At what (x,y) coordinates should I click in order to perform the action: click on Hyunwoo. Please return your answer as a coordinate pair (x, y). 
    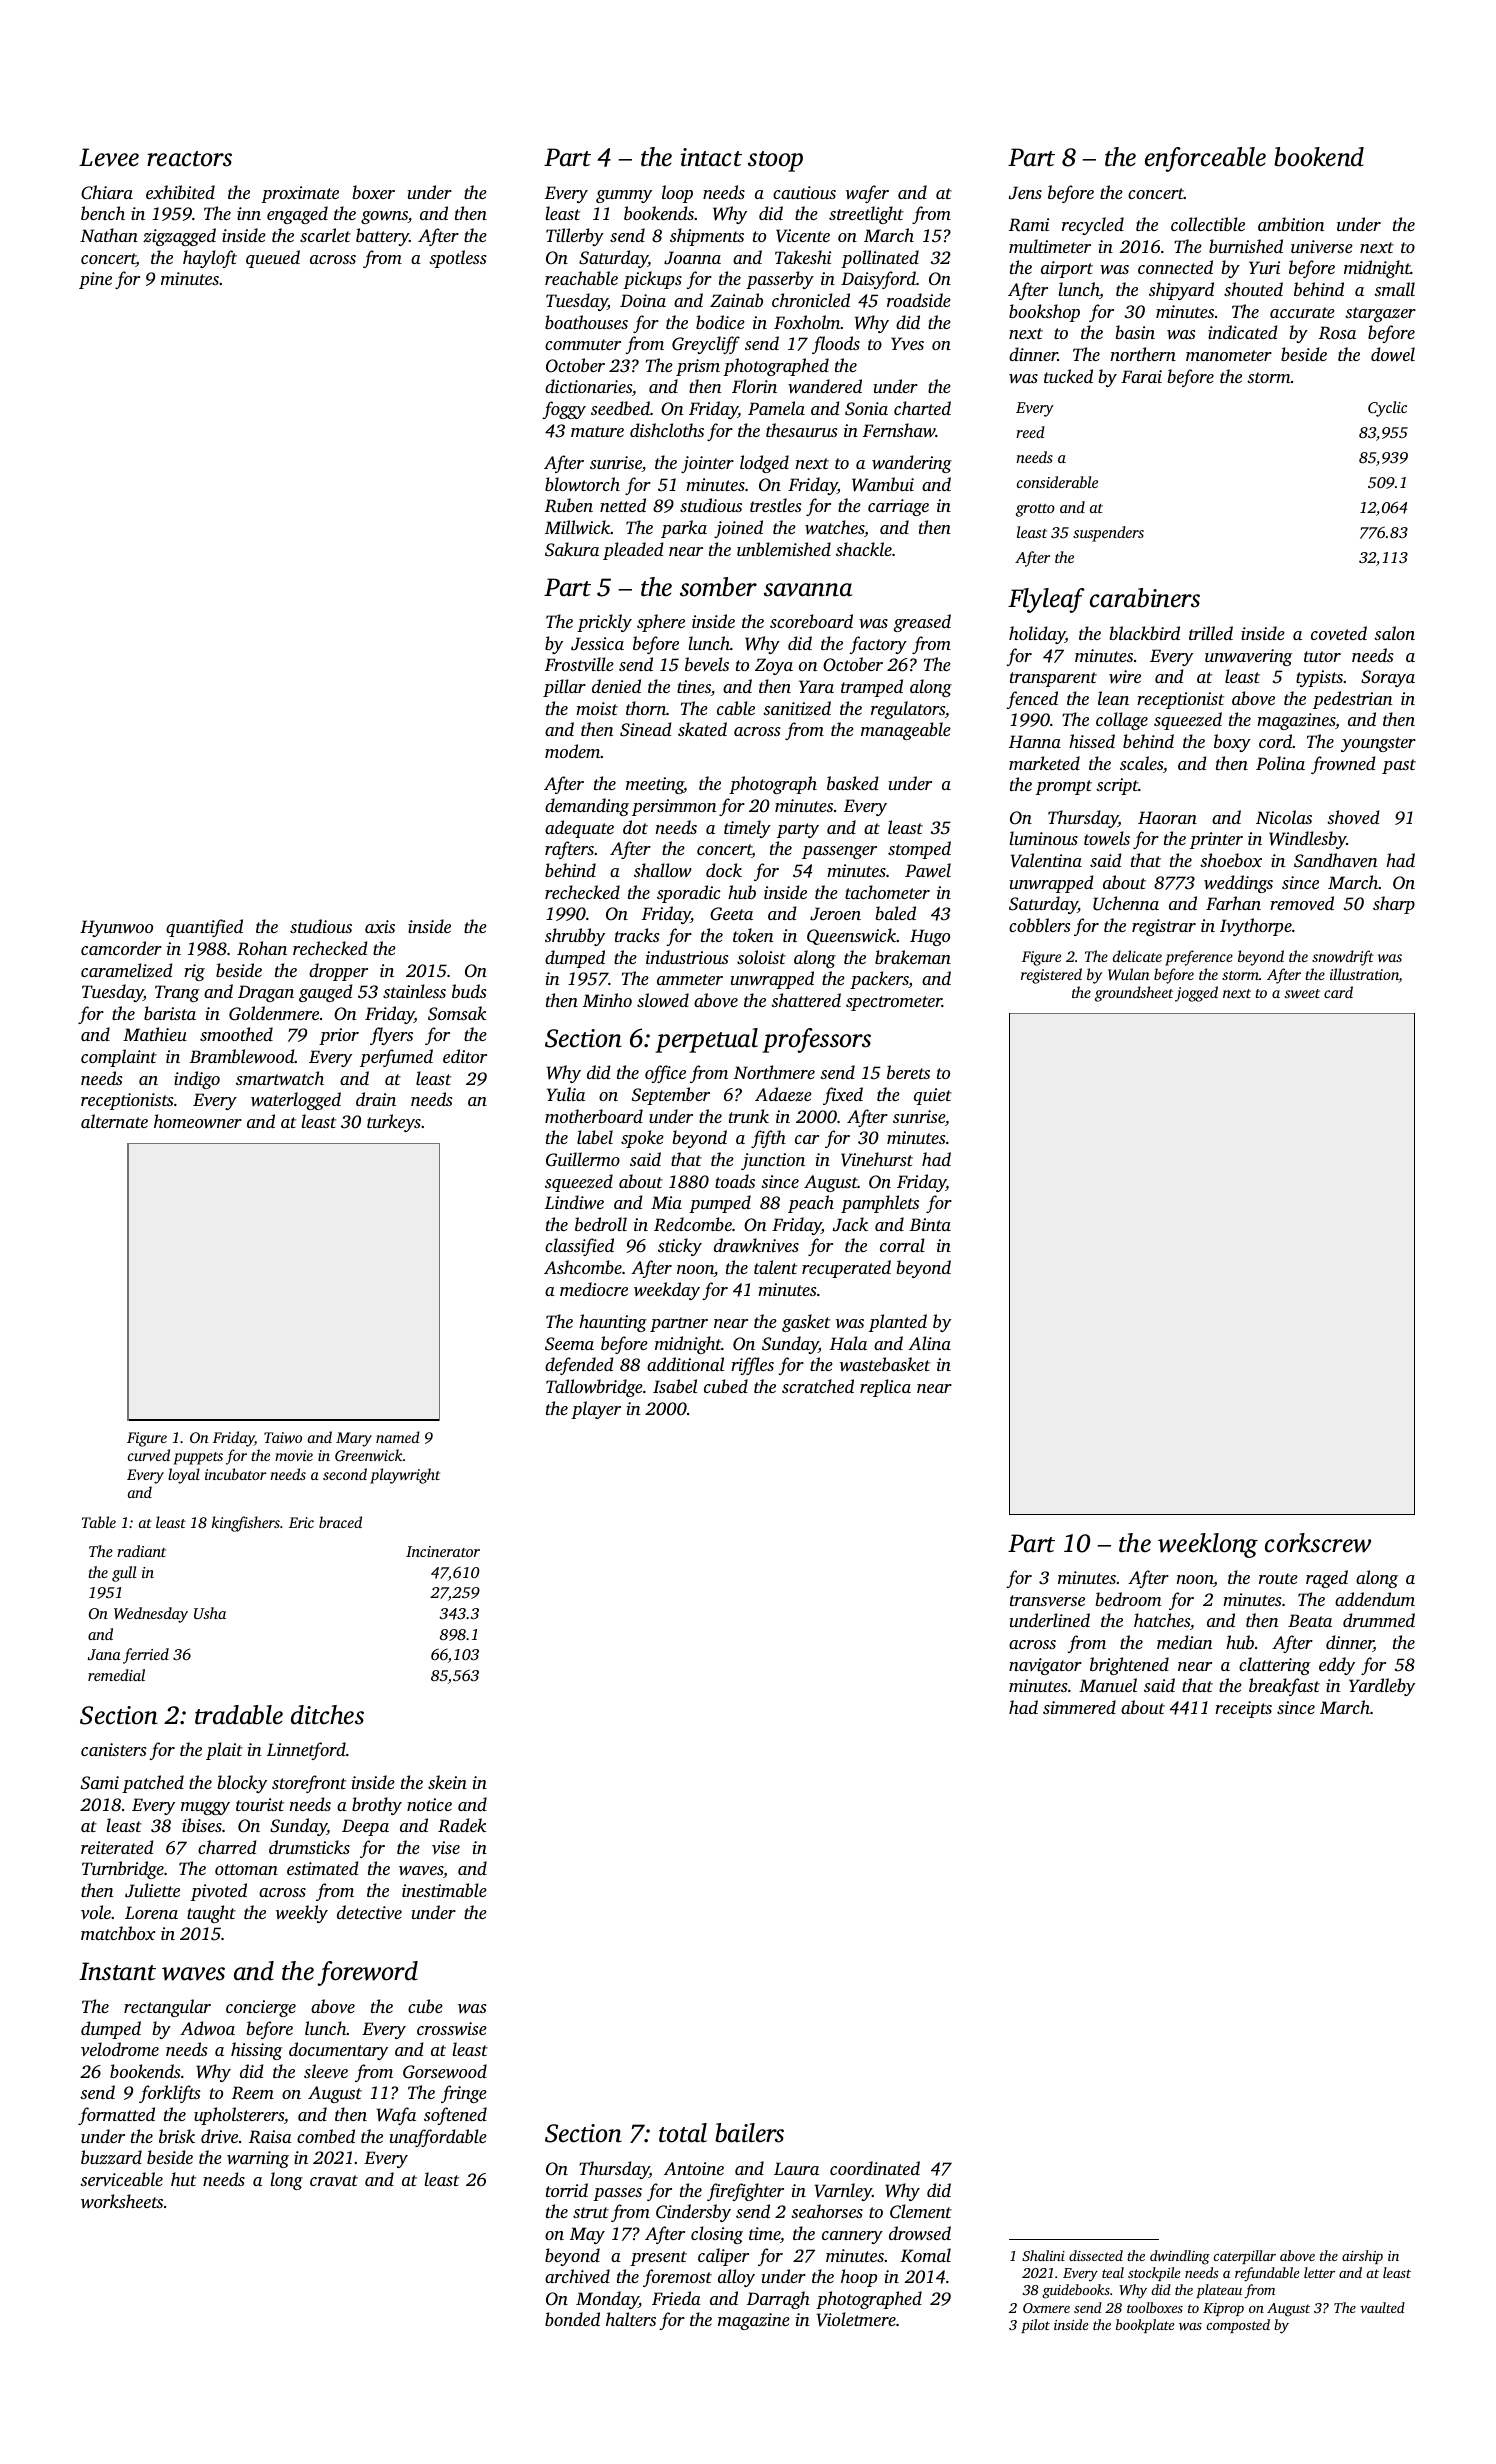
    Looking at the image, I should click on (116, 928).
